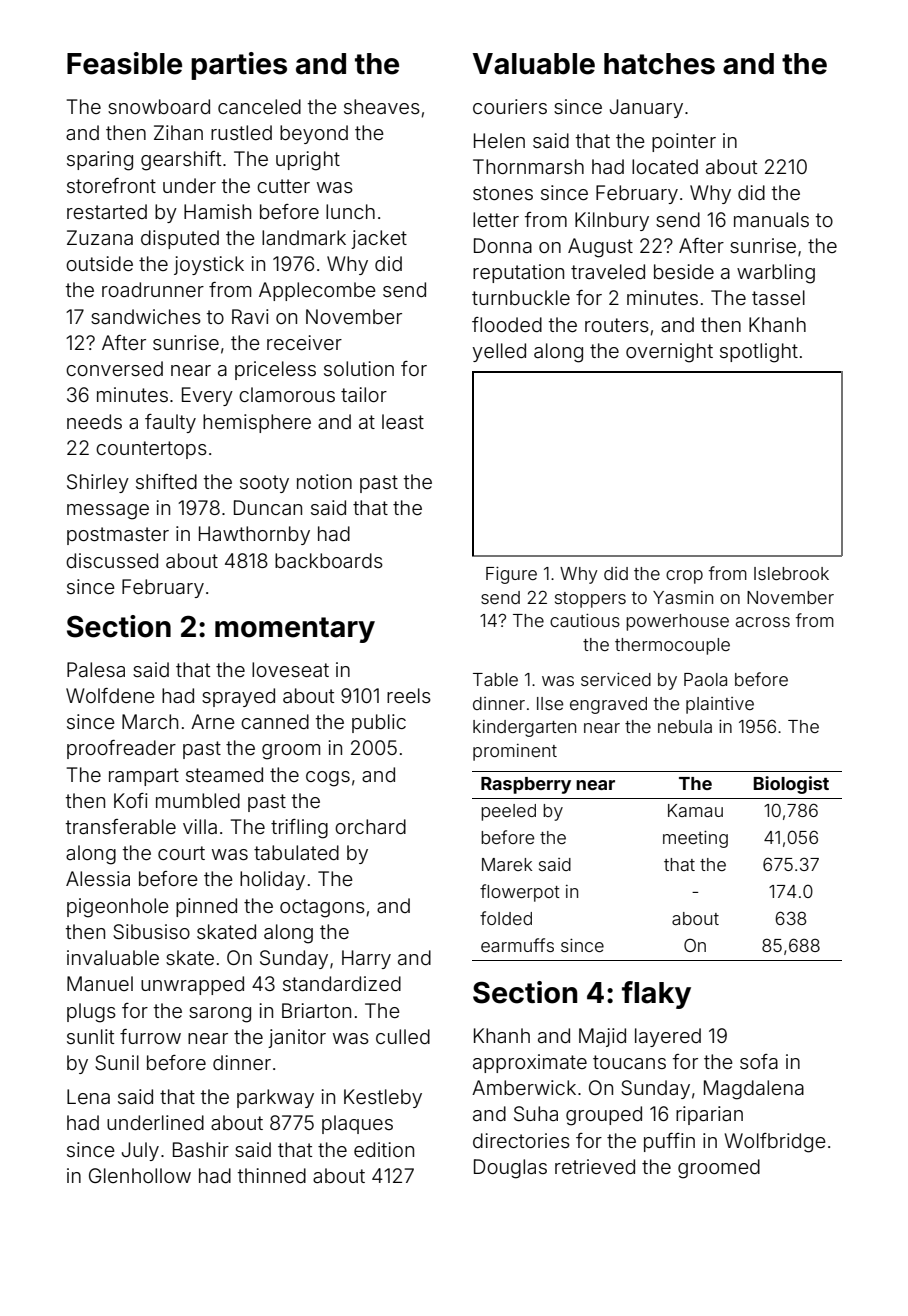 The height and width of the document is (1316, 908). What do you see at coordinates (763, 622) in the document?
I see `across` at bounding box center [763, 622].
